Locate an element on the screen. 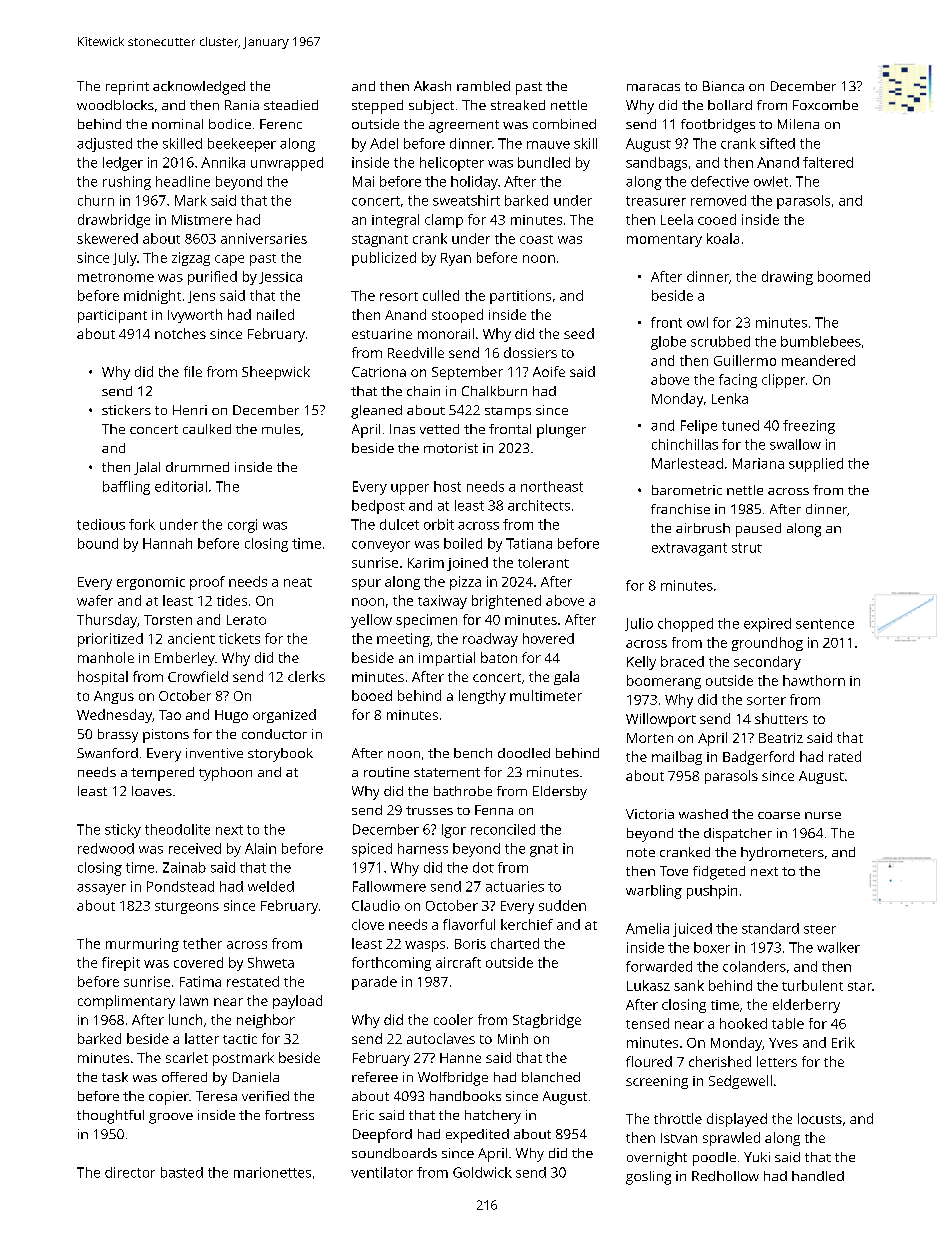 This screenshot has width=952, height=1233. agreement is located at coordinates (464, 126).
